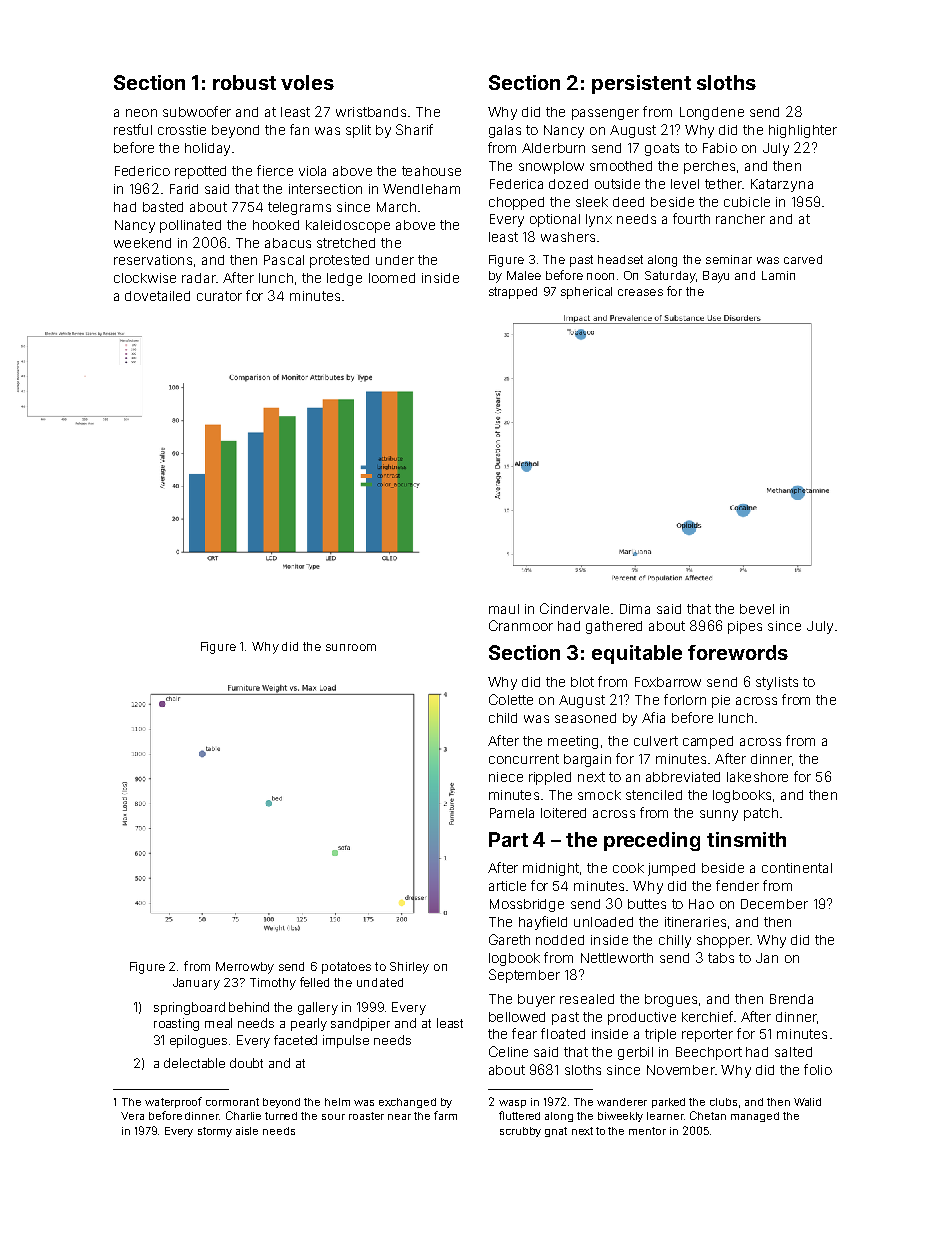  I want to click on wristbands, so click(371, 112).
